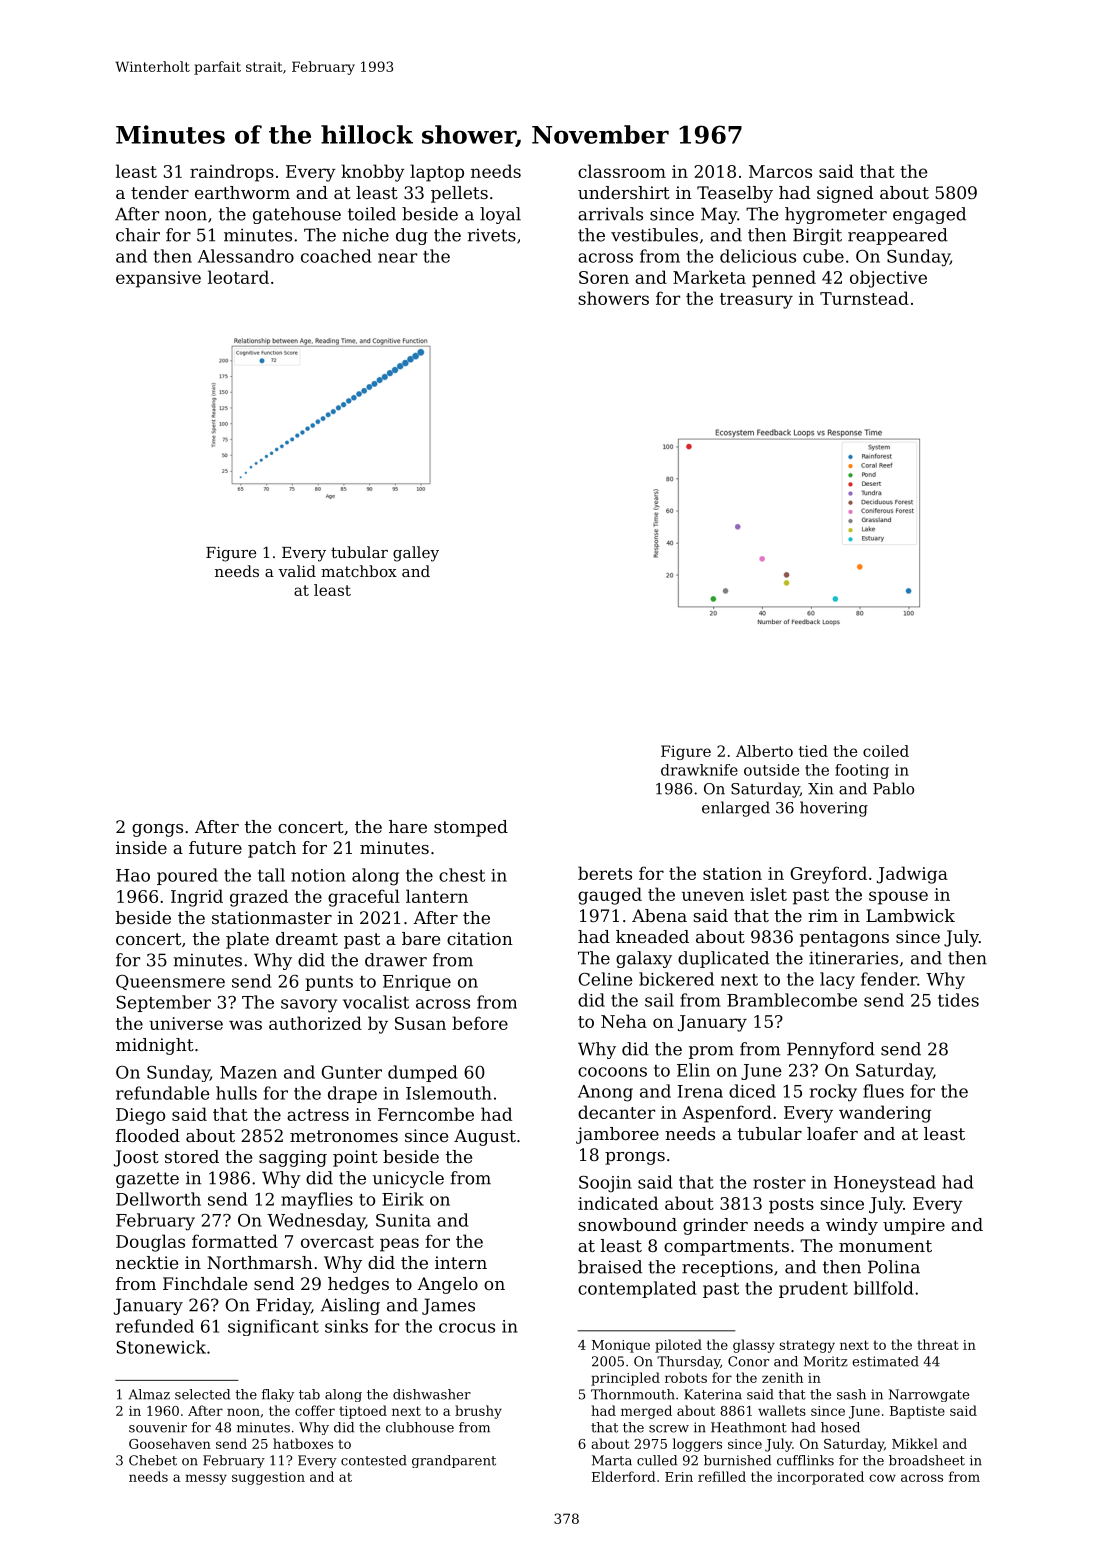  What do you see at coordinates (297, 571) in the screenshot?
I see `valid` at bounding box center [297, 571].
